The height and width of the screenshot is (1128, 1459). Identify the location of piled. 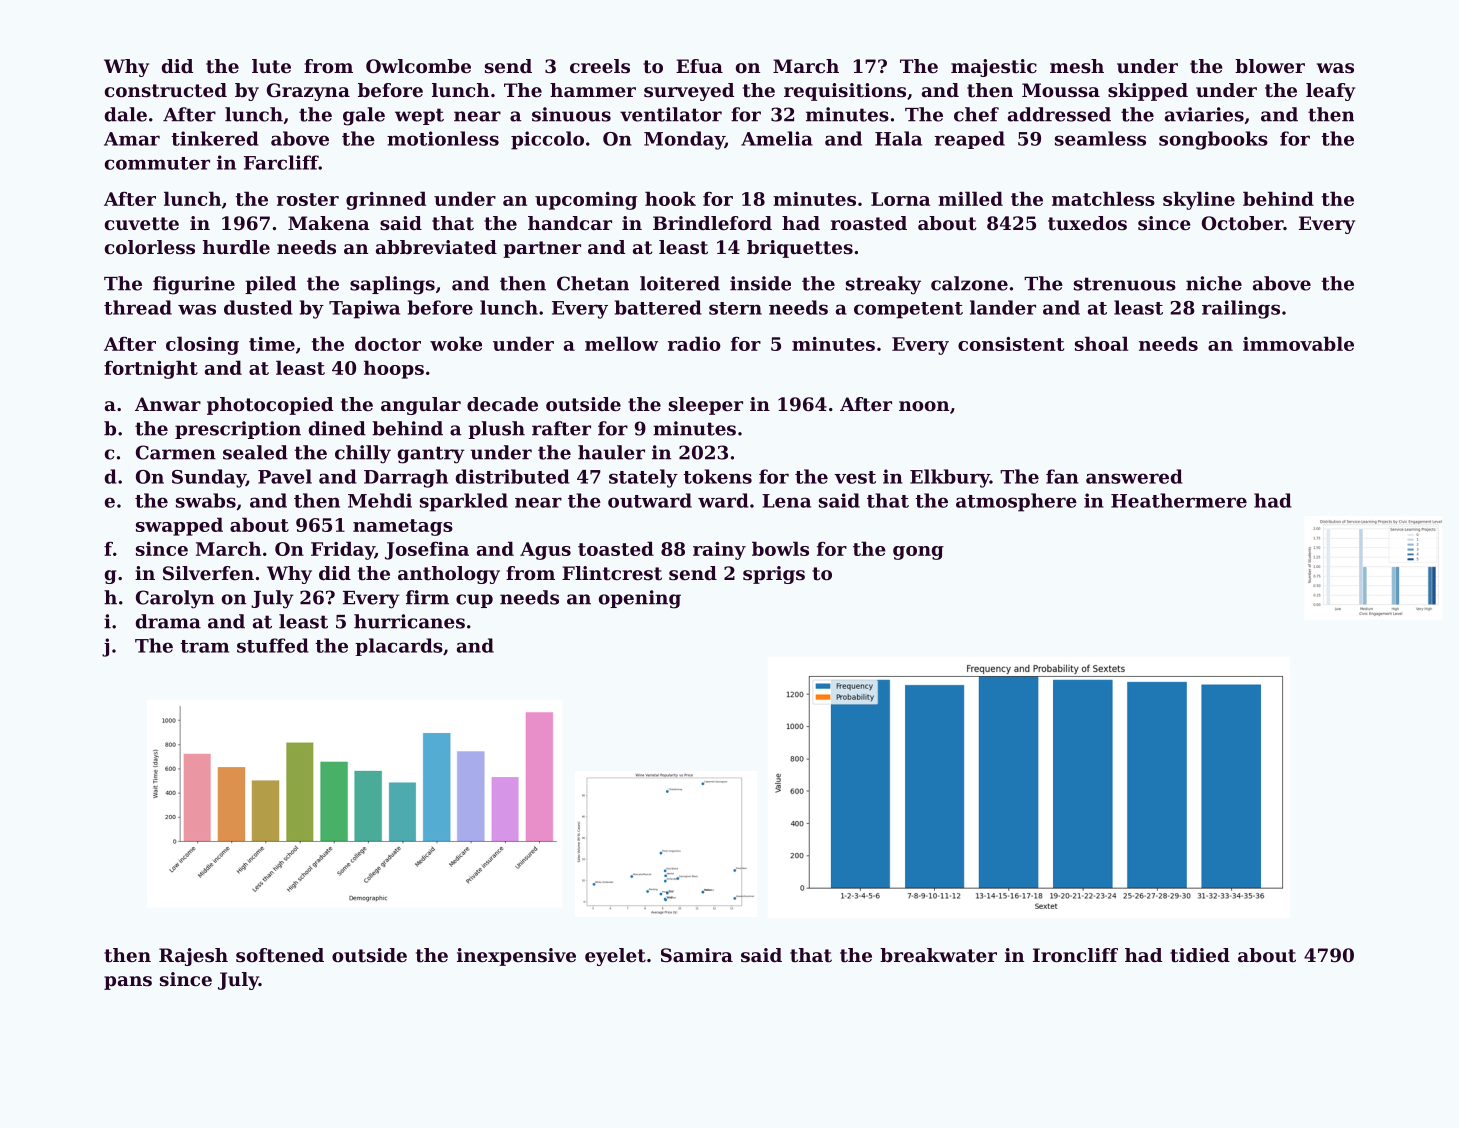
(270, 285).
